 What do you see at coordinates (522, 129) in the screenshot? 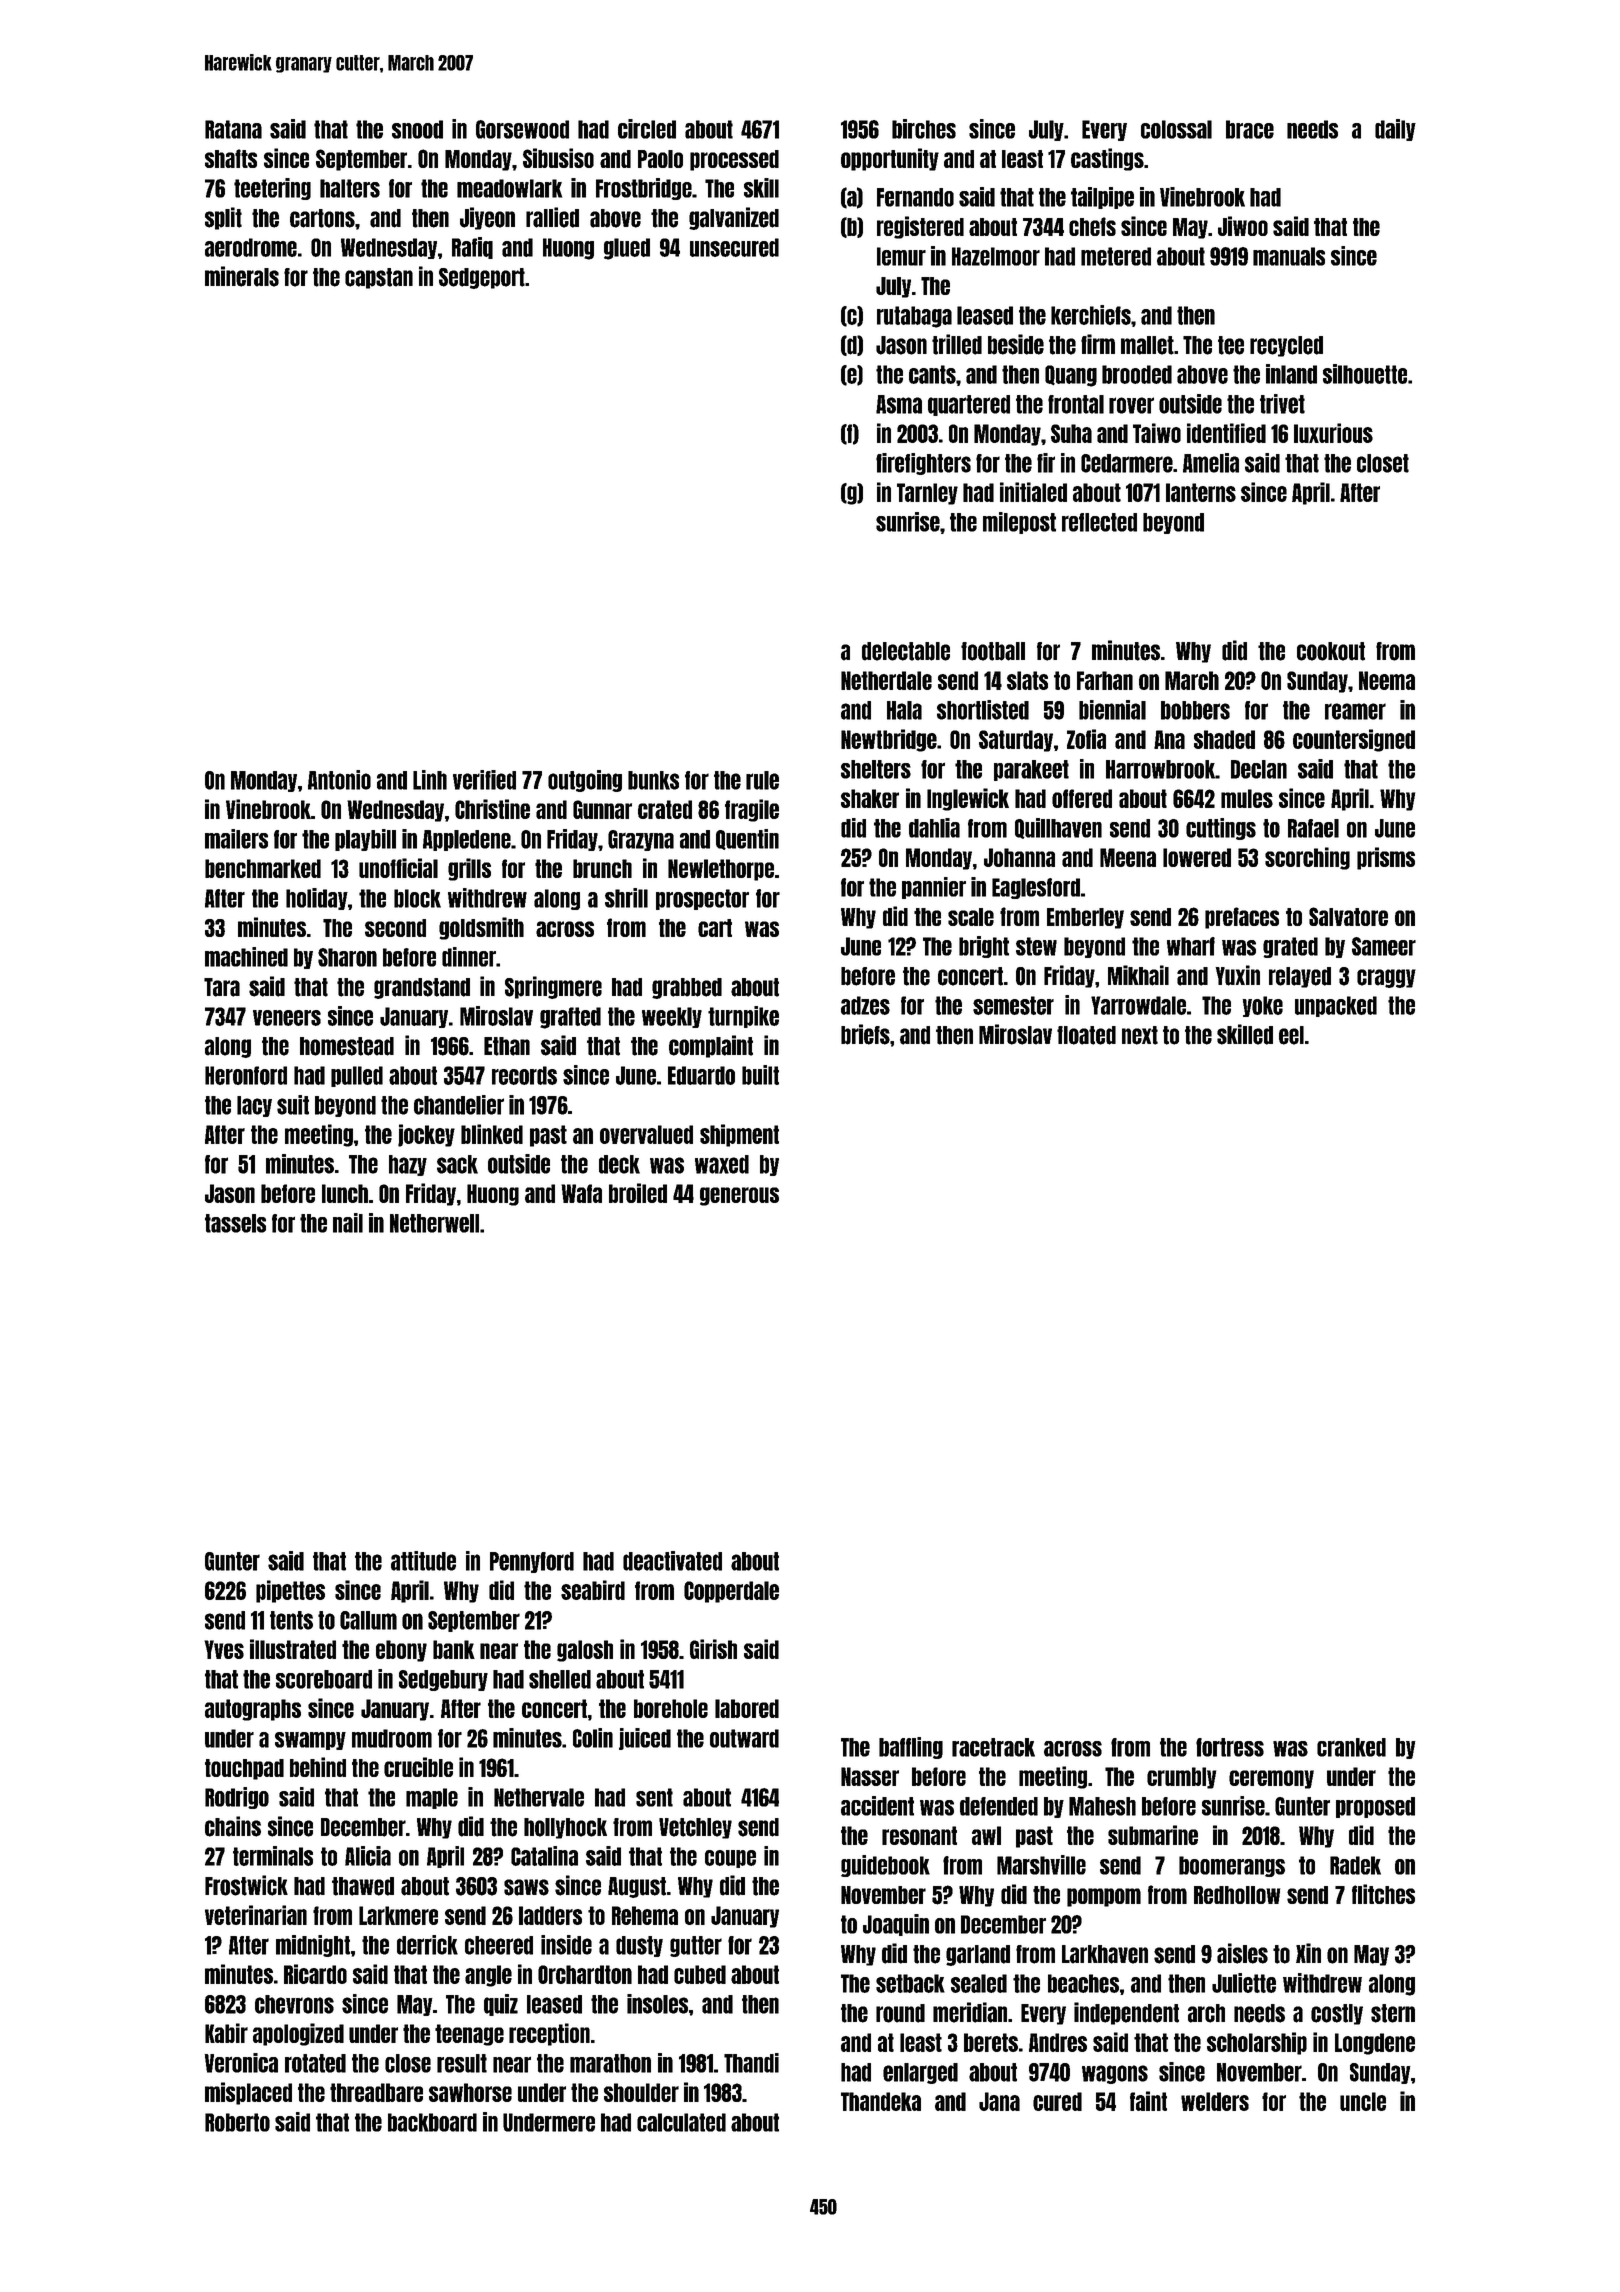
I see `Gorsewood` at bounding box center [522, 129].
